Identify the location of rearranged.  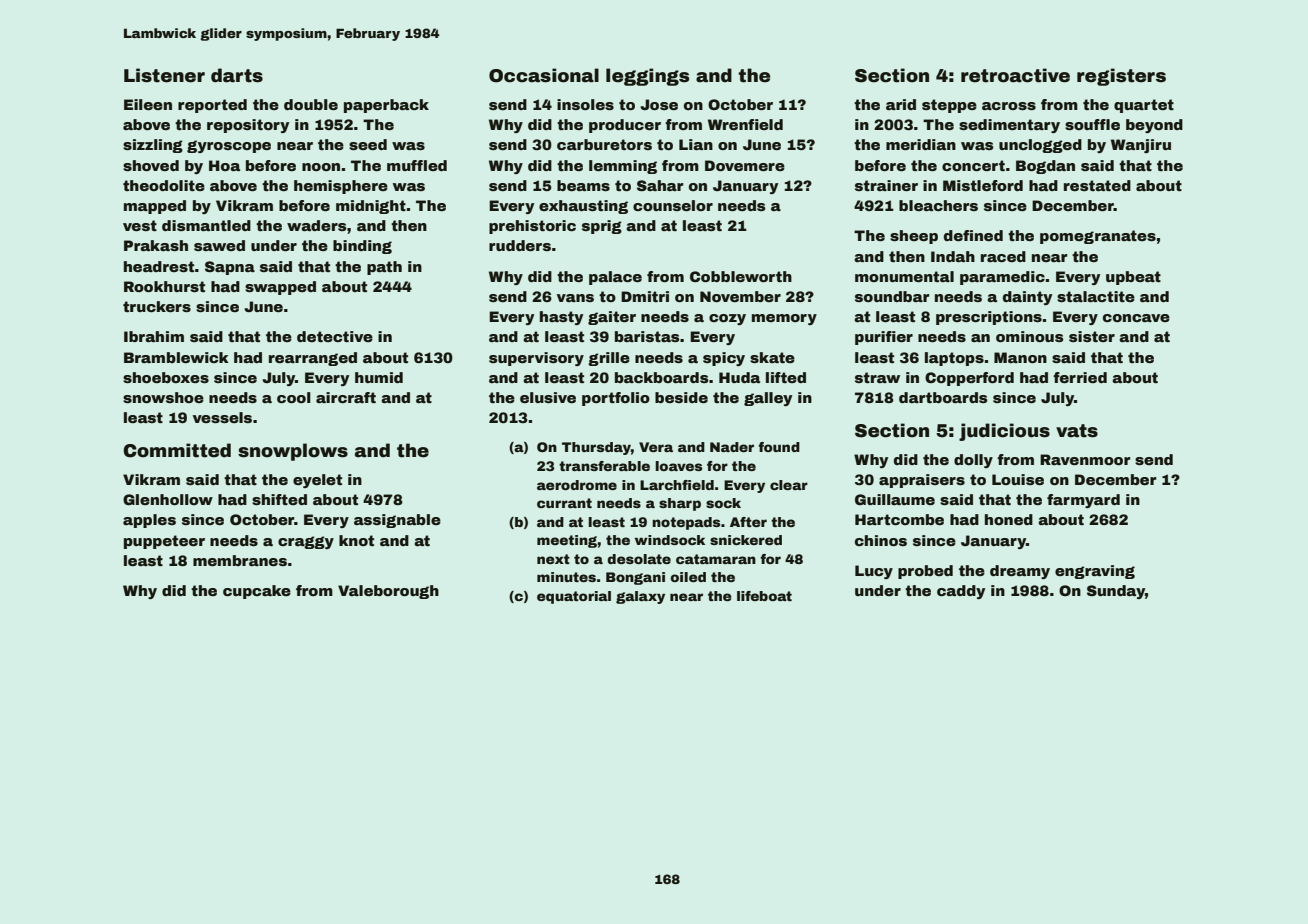
(313, 359).
